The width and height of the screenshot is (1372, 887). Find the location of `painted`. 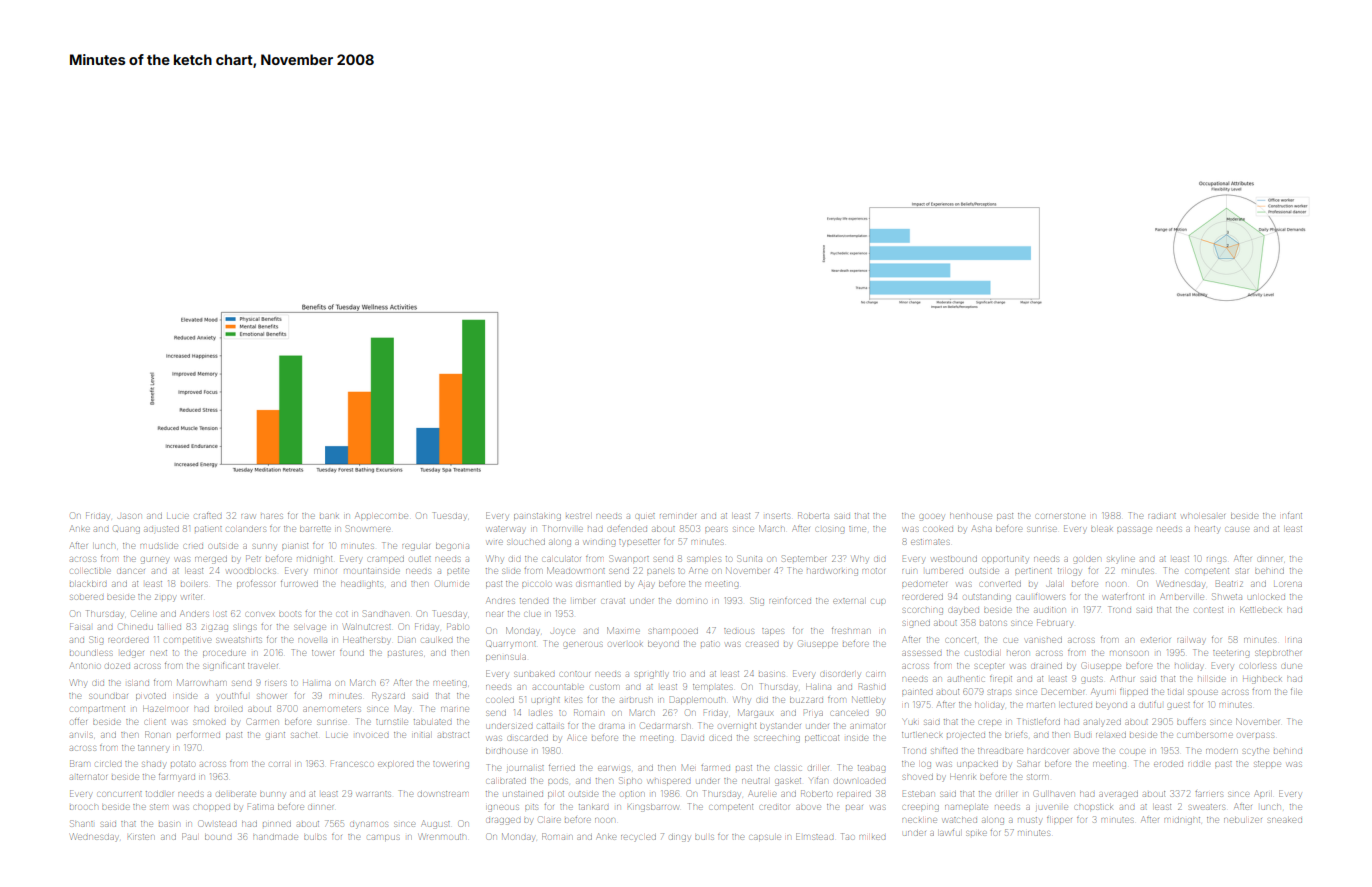

painted is located at coordinates (917, 692).
